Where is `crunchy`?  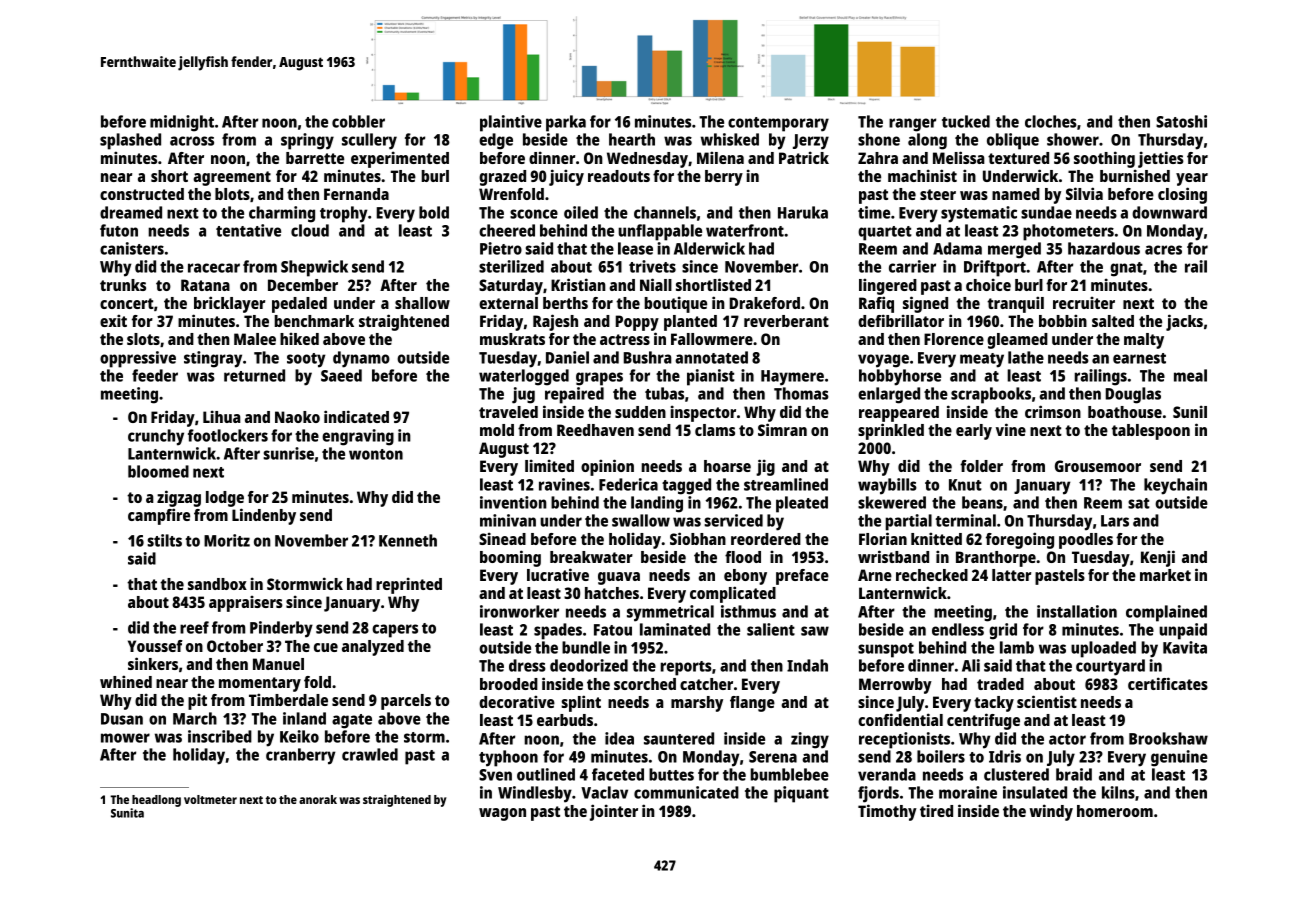
crunchy is located at coordinates (156, 437).
